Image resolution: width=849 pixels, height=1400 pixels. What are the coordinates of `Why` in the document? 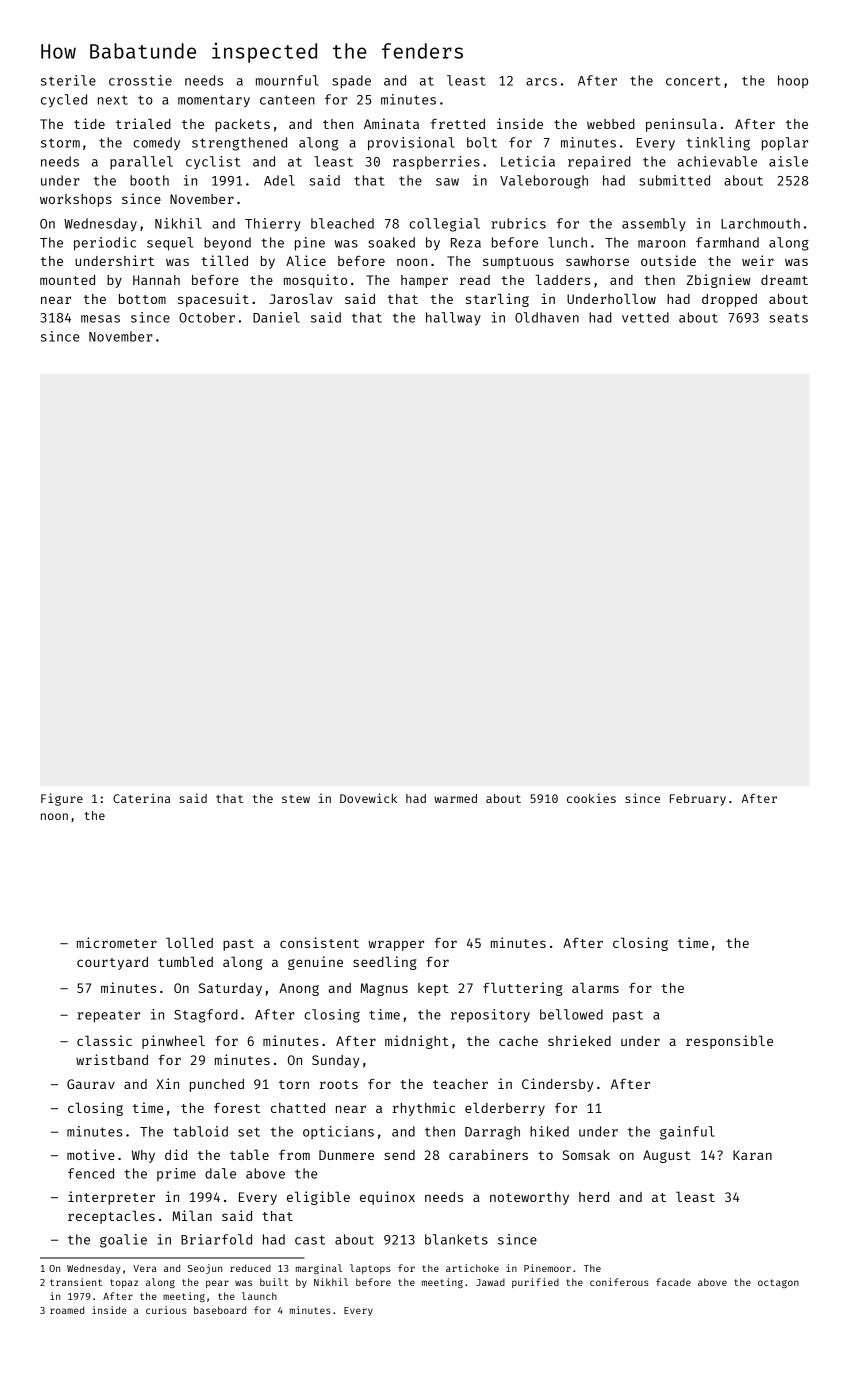 It's located at (143, 1156).
